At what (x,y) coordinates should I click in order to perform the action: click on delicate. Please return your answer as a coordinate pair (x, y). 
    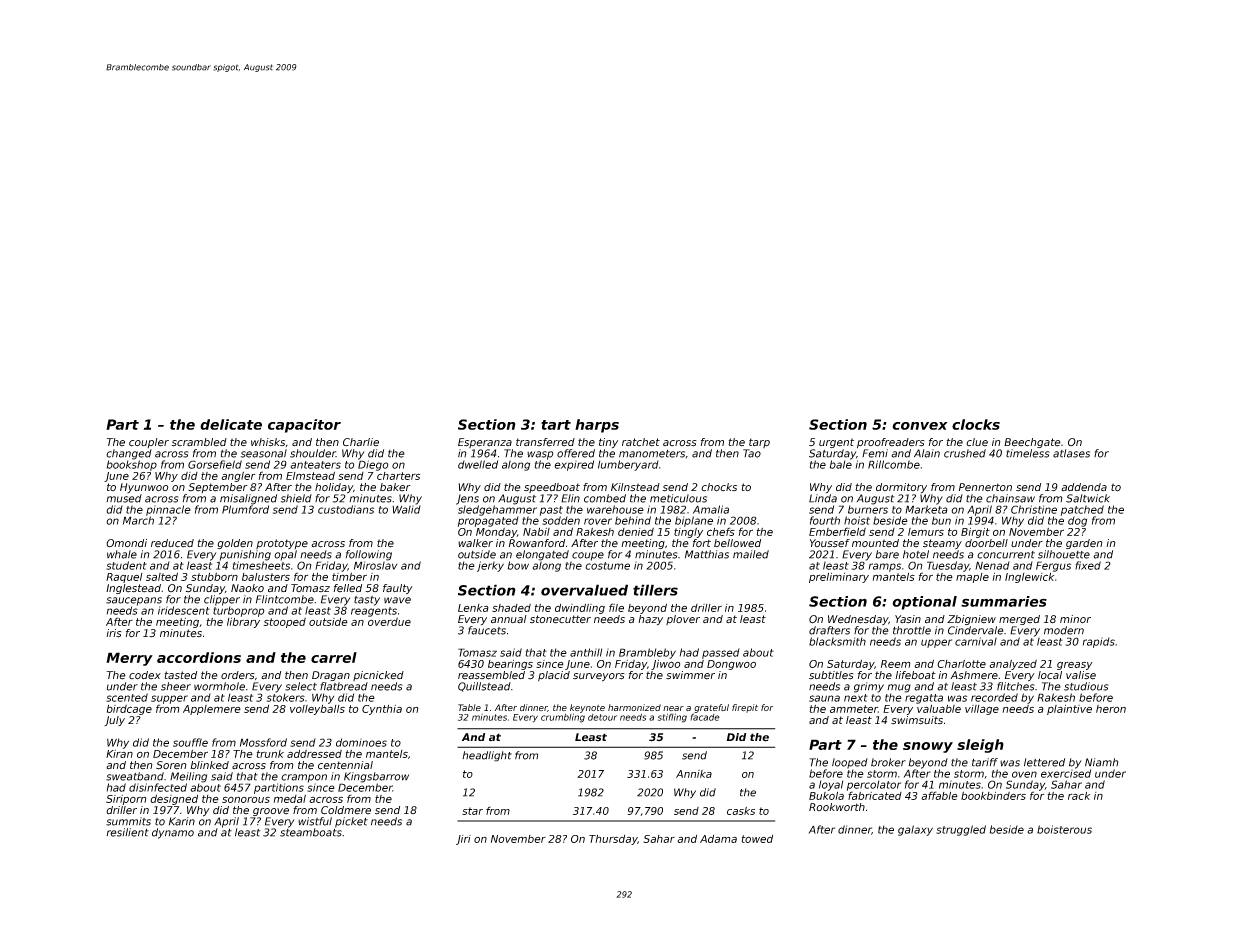
    Looking at the image, I should click on (231, 424).
